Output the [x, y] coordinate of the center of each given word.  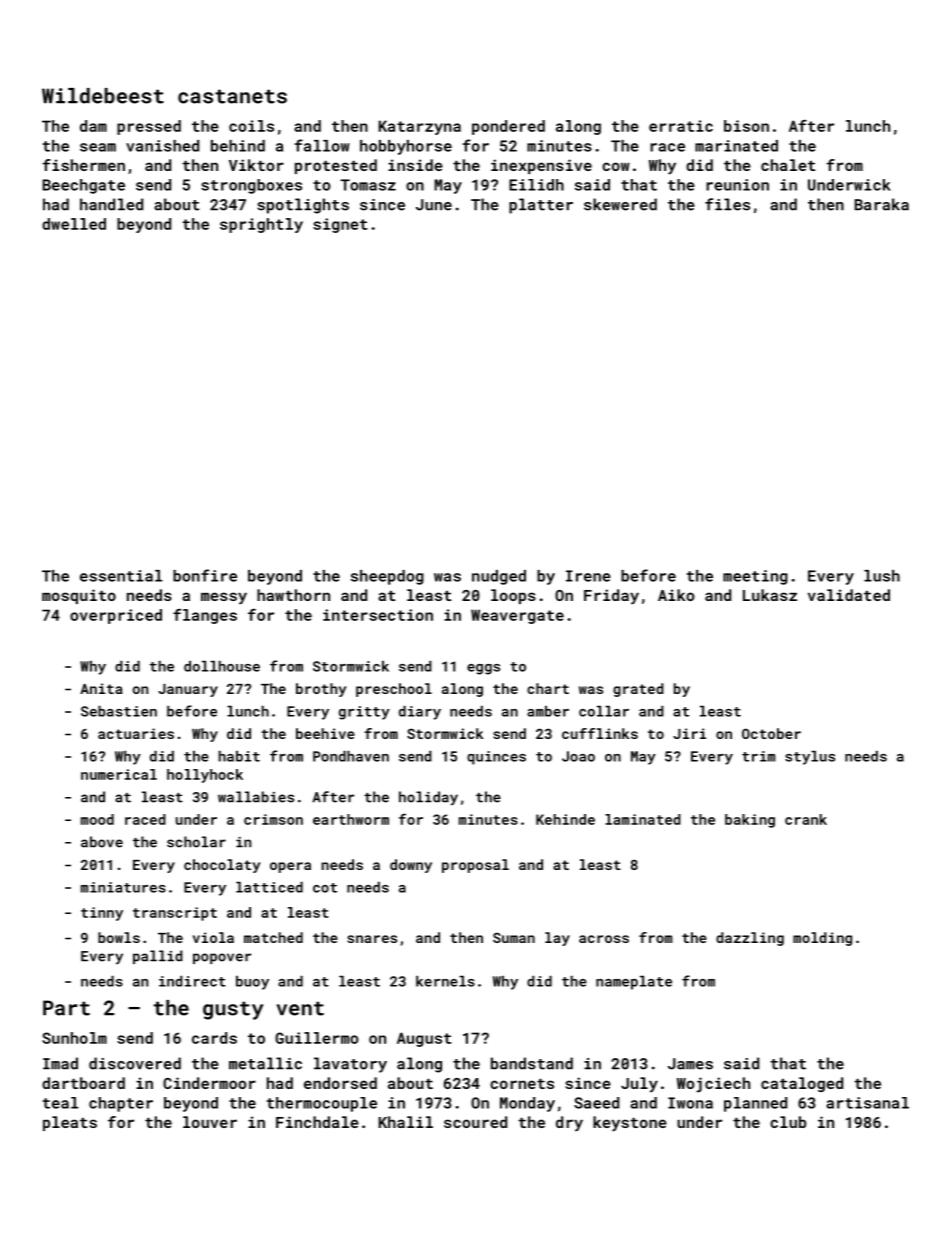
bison [746, 126]
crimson [273, 819]
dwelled [74, 224]
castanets [232, 96]
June [434, 205]
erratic [681, 126]
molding [822, 939]
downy [411, 866]
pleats [70, 1123]
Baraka [881, 204]
